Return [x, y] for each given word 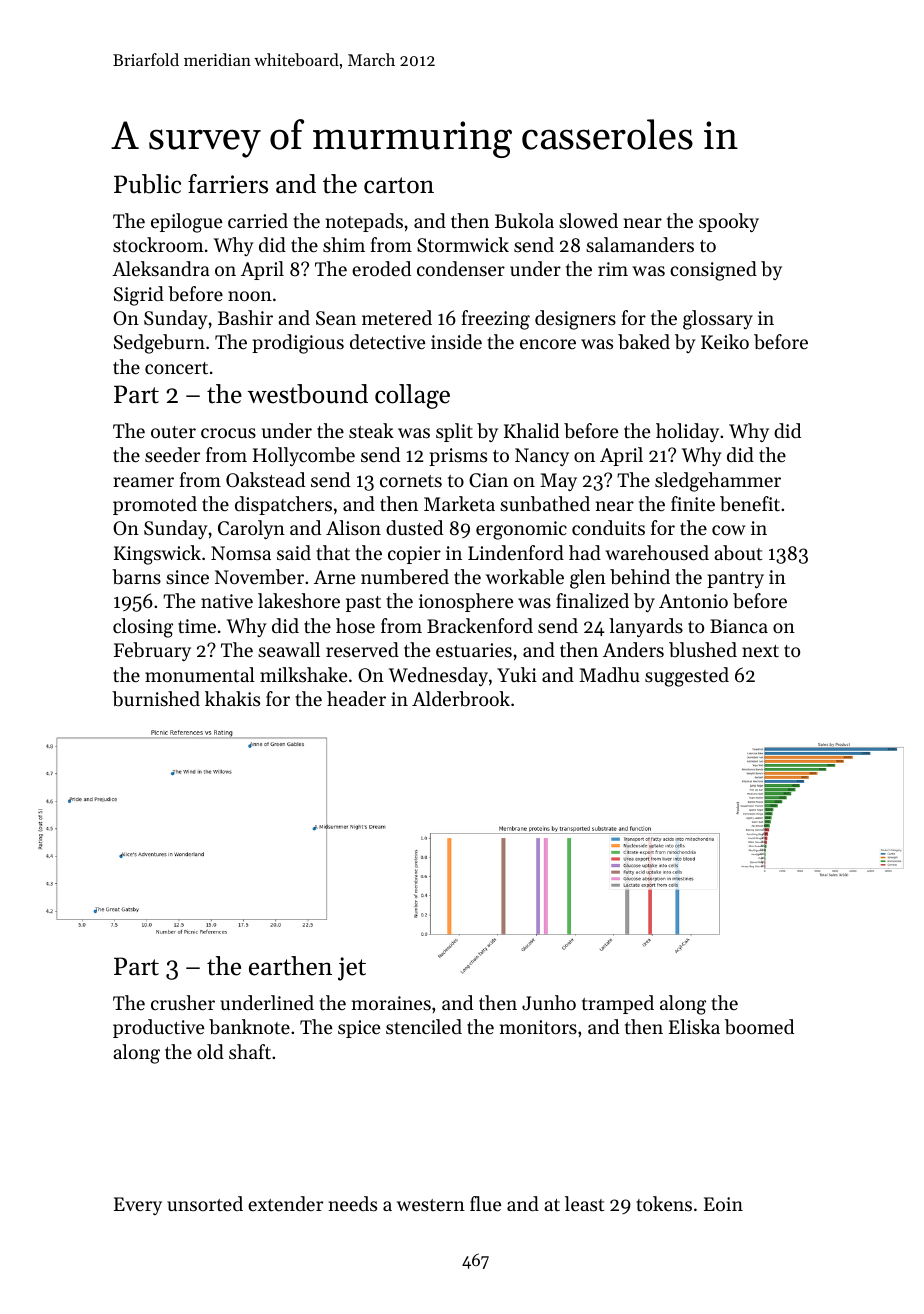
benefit [750, 504]
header [356, 698]
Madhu [609, 674]
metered [397, 317]
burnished [156, 699]
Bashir [245, 317]
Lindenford [516, 552]
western [431, 1205]
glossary [718, 320]
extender [285, 1203]
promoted [155, 505]
